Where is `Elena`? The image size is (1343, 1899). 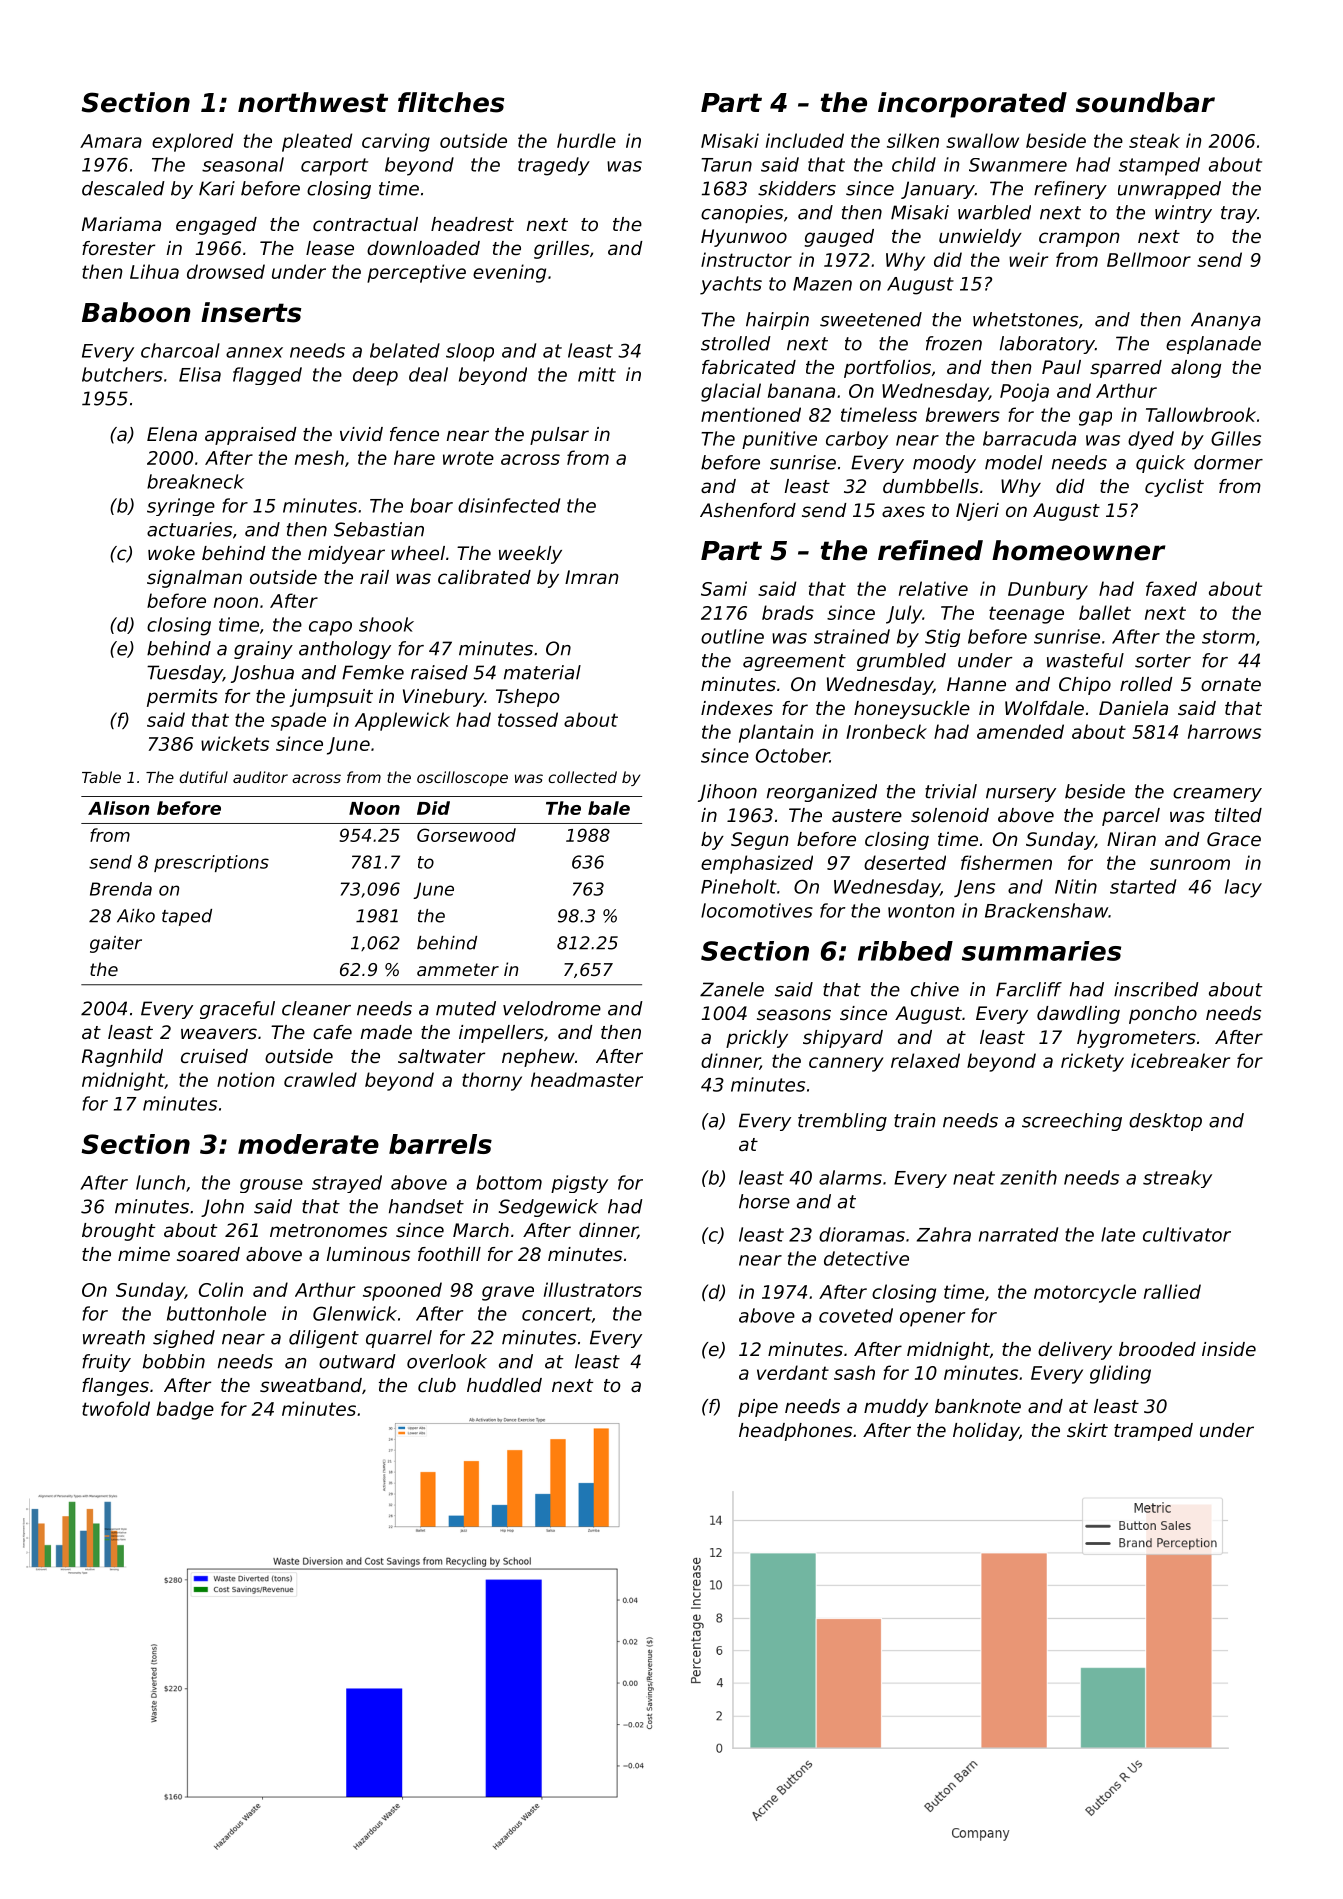
Elena is located at coordinates (172, 434).
